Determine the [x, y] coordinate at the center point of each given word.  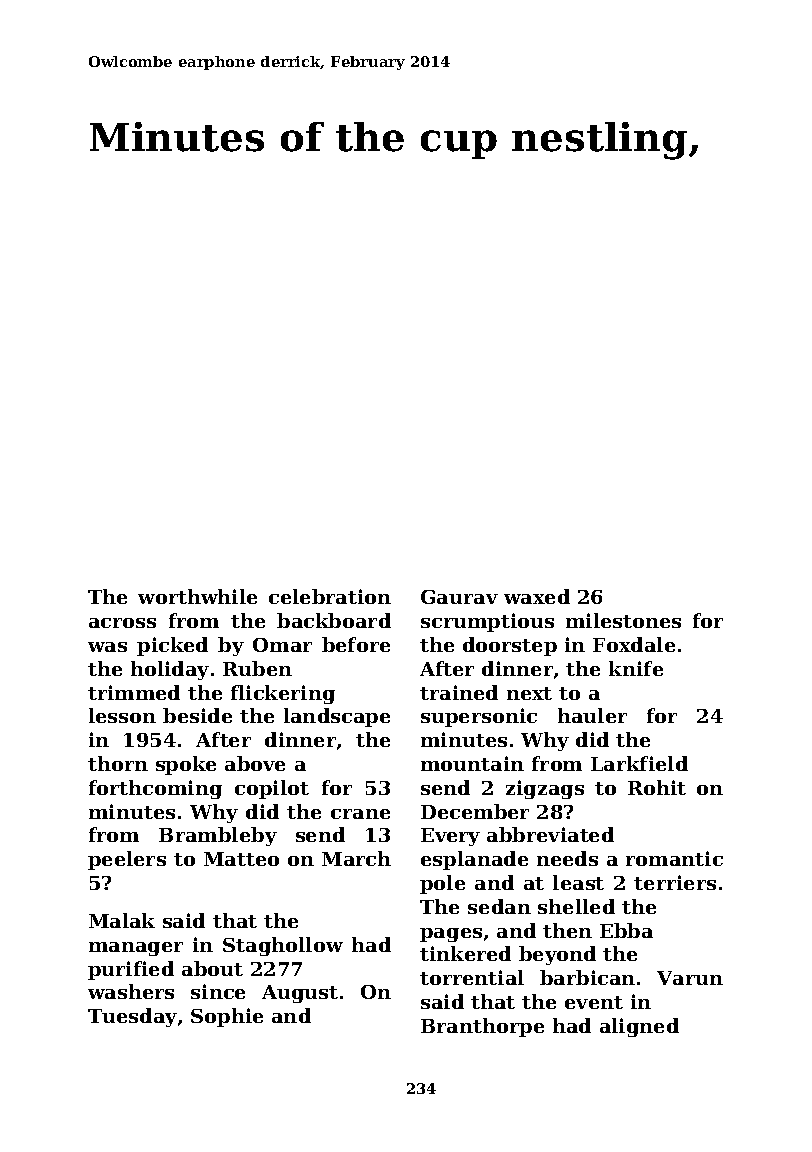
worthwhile [197, 596]
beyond [557, 955]
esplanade [474, 860]
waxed [537, 596]
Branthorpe [482, 1027]
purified [131, 970]
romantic [674, 858]
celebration [330, 596]
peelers [127, 860]
